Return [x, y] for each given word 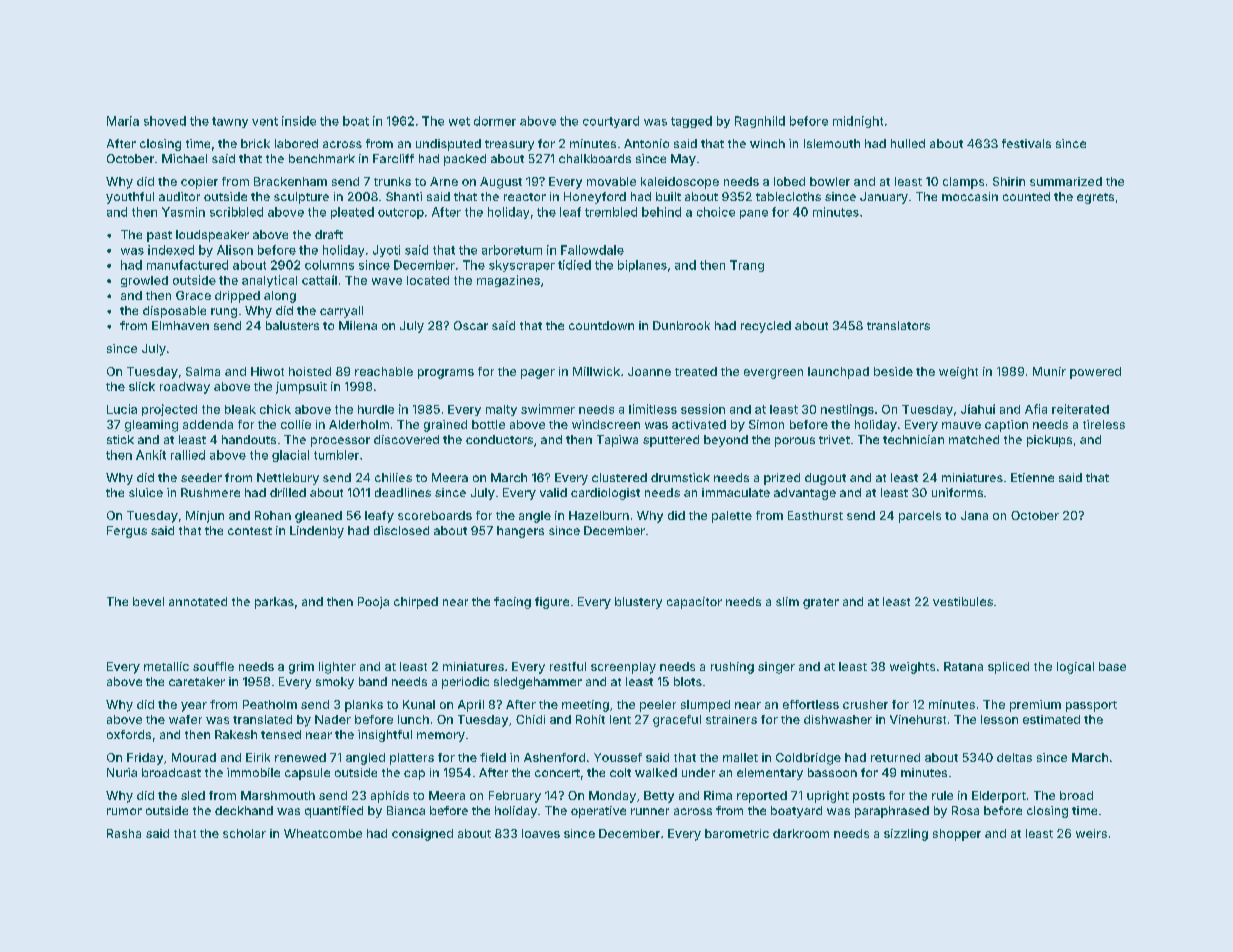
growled [144, 281]
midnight [858, 122]
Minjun [205, 517]
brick [255, 143]
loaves [541, 833]
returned [895, 757]
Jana [974, 515]
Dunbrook [681, 325]
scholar [244, 833]
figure [552, 603]
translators [898, 325]
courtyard [611, 122]
